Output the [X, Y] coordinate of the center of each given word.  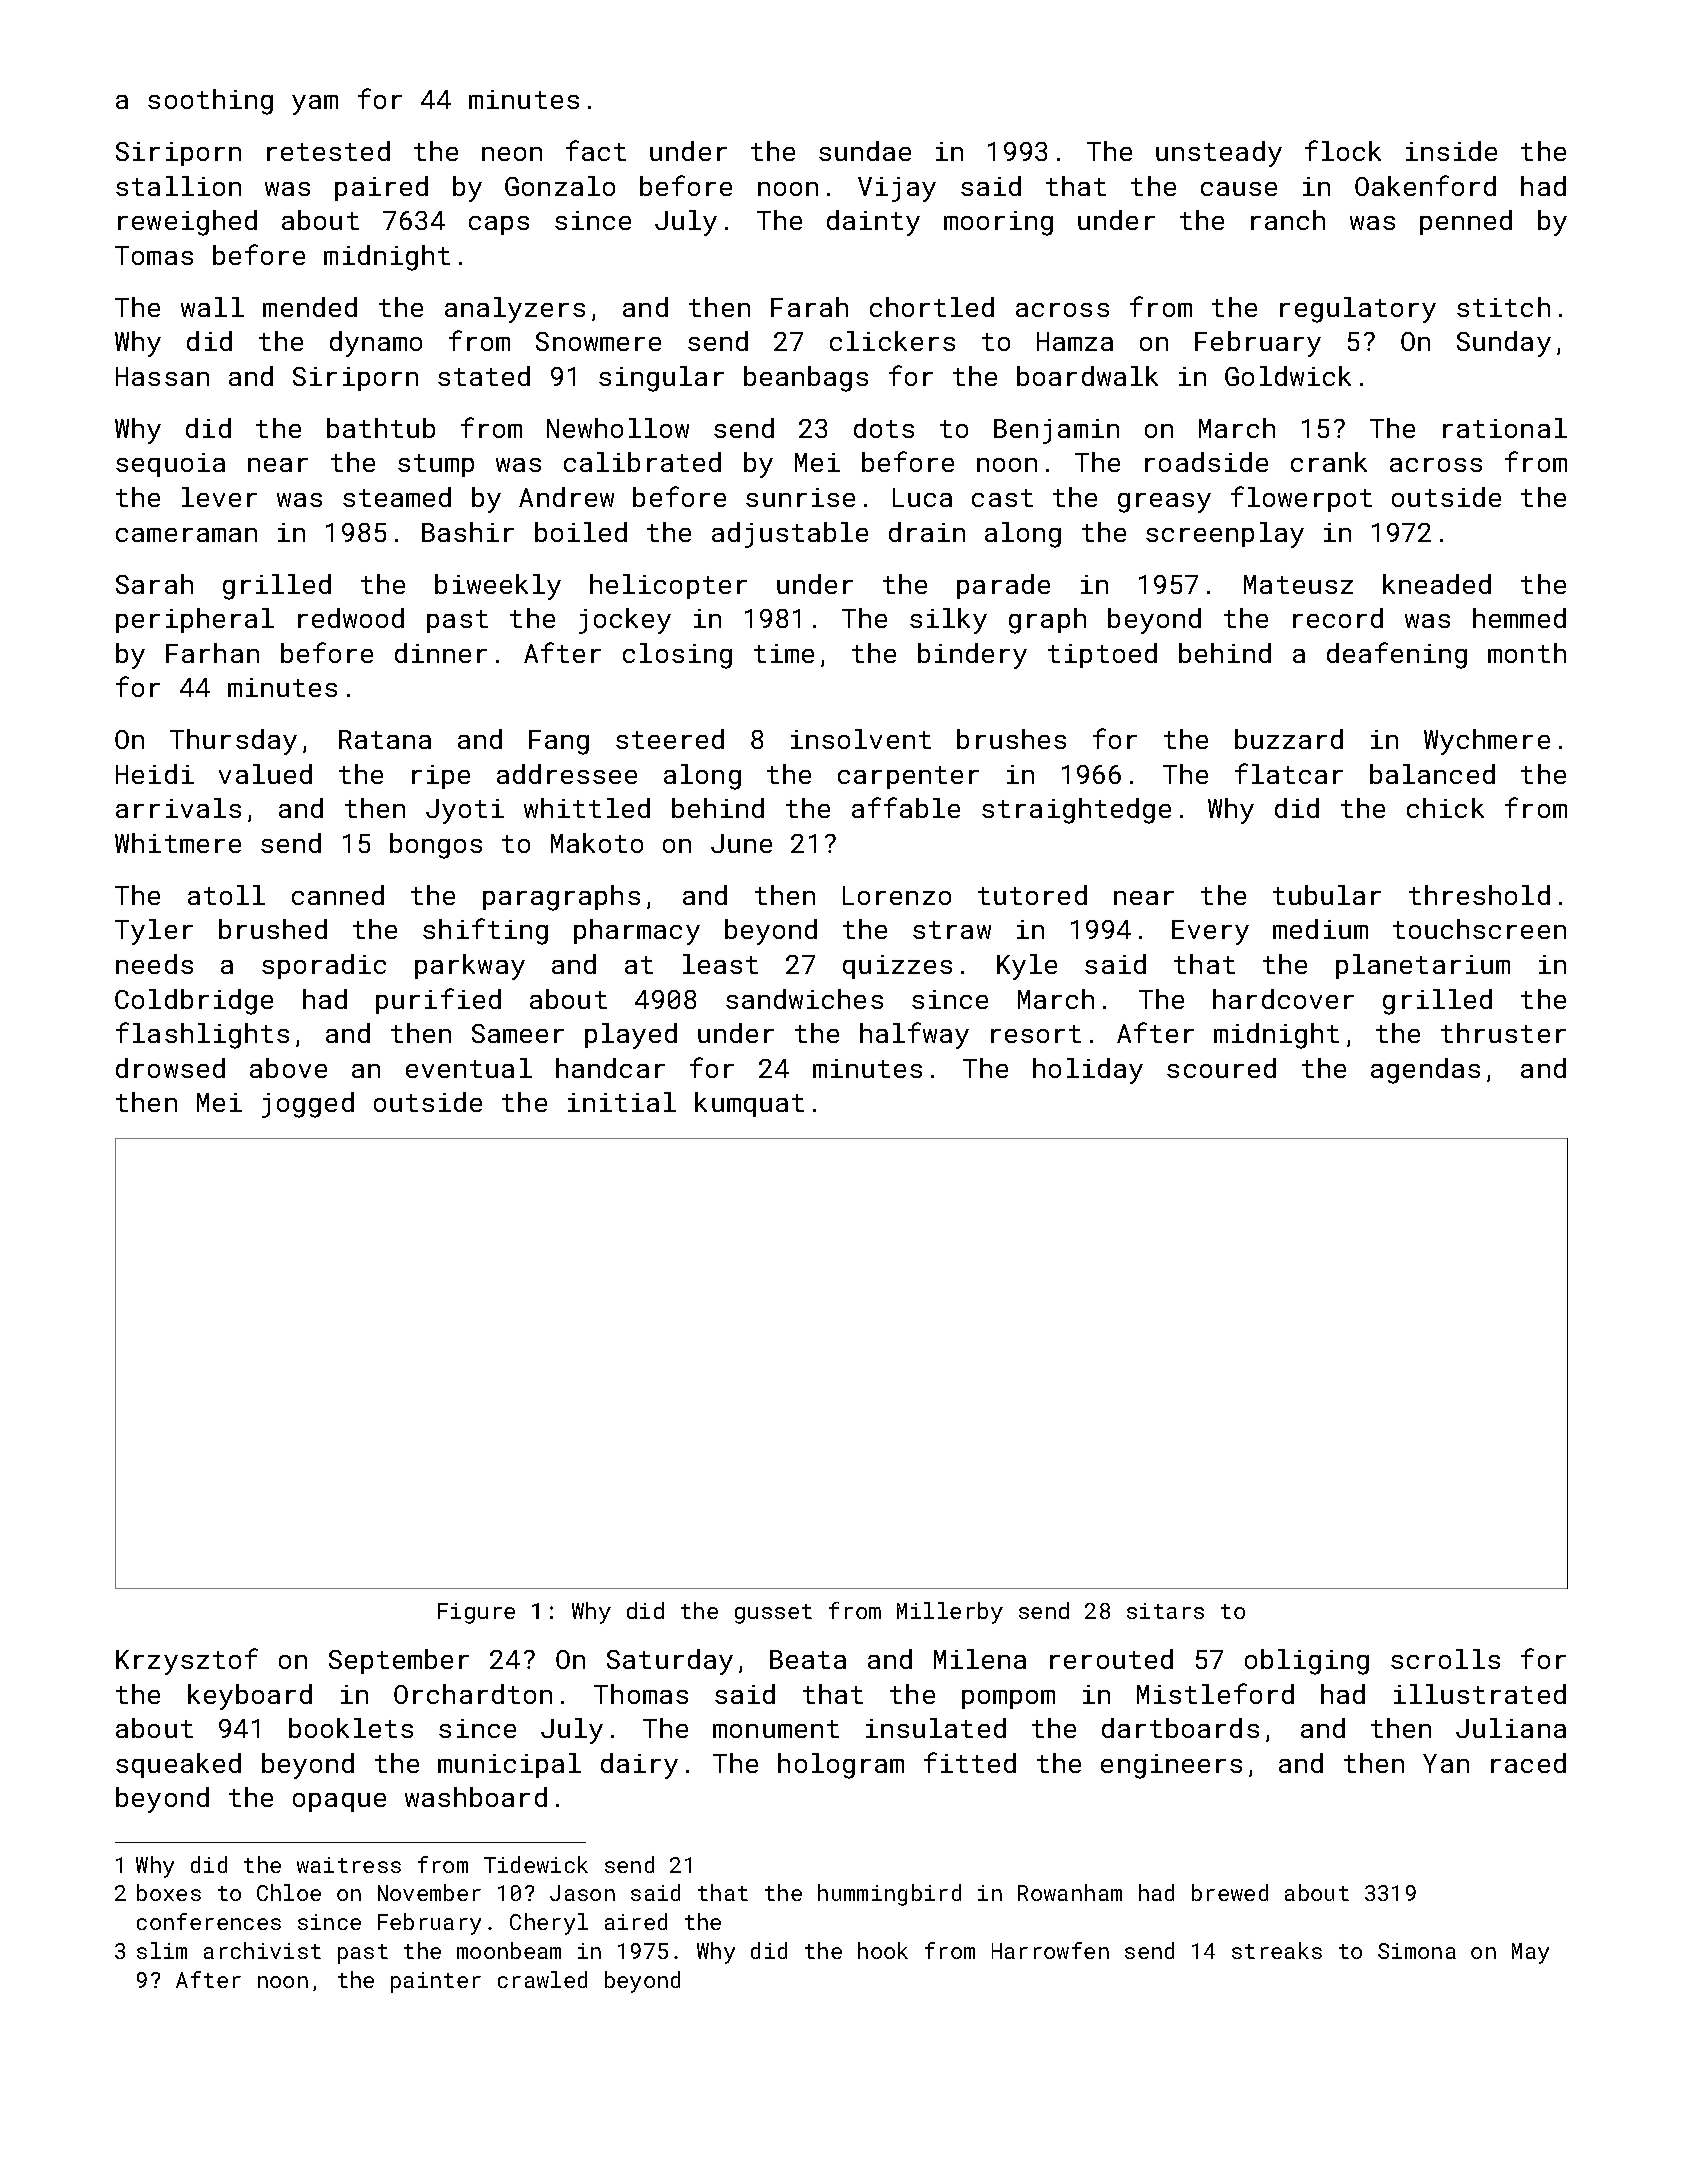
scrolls [1445, 1659]
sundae [865, 151]
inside [1451, 151]
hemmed [1519, 618]
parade [1003, 586]
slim [162, 1950]
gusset [773, 1614]
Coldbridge [194, 1002]
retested [328, 151]
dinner [441, 653]
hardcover [1283, 999]
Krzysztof [187, 1661]
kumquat [749, 1104]
